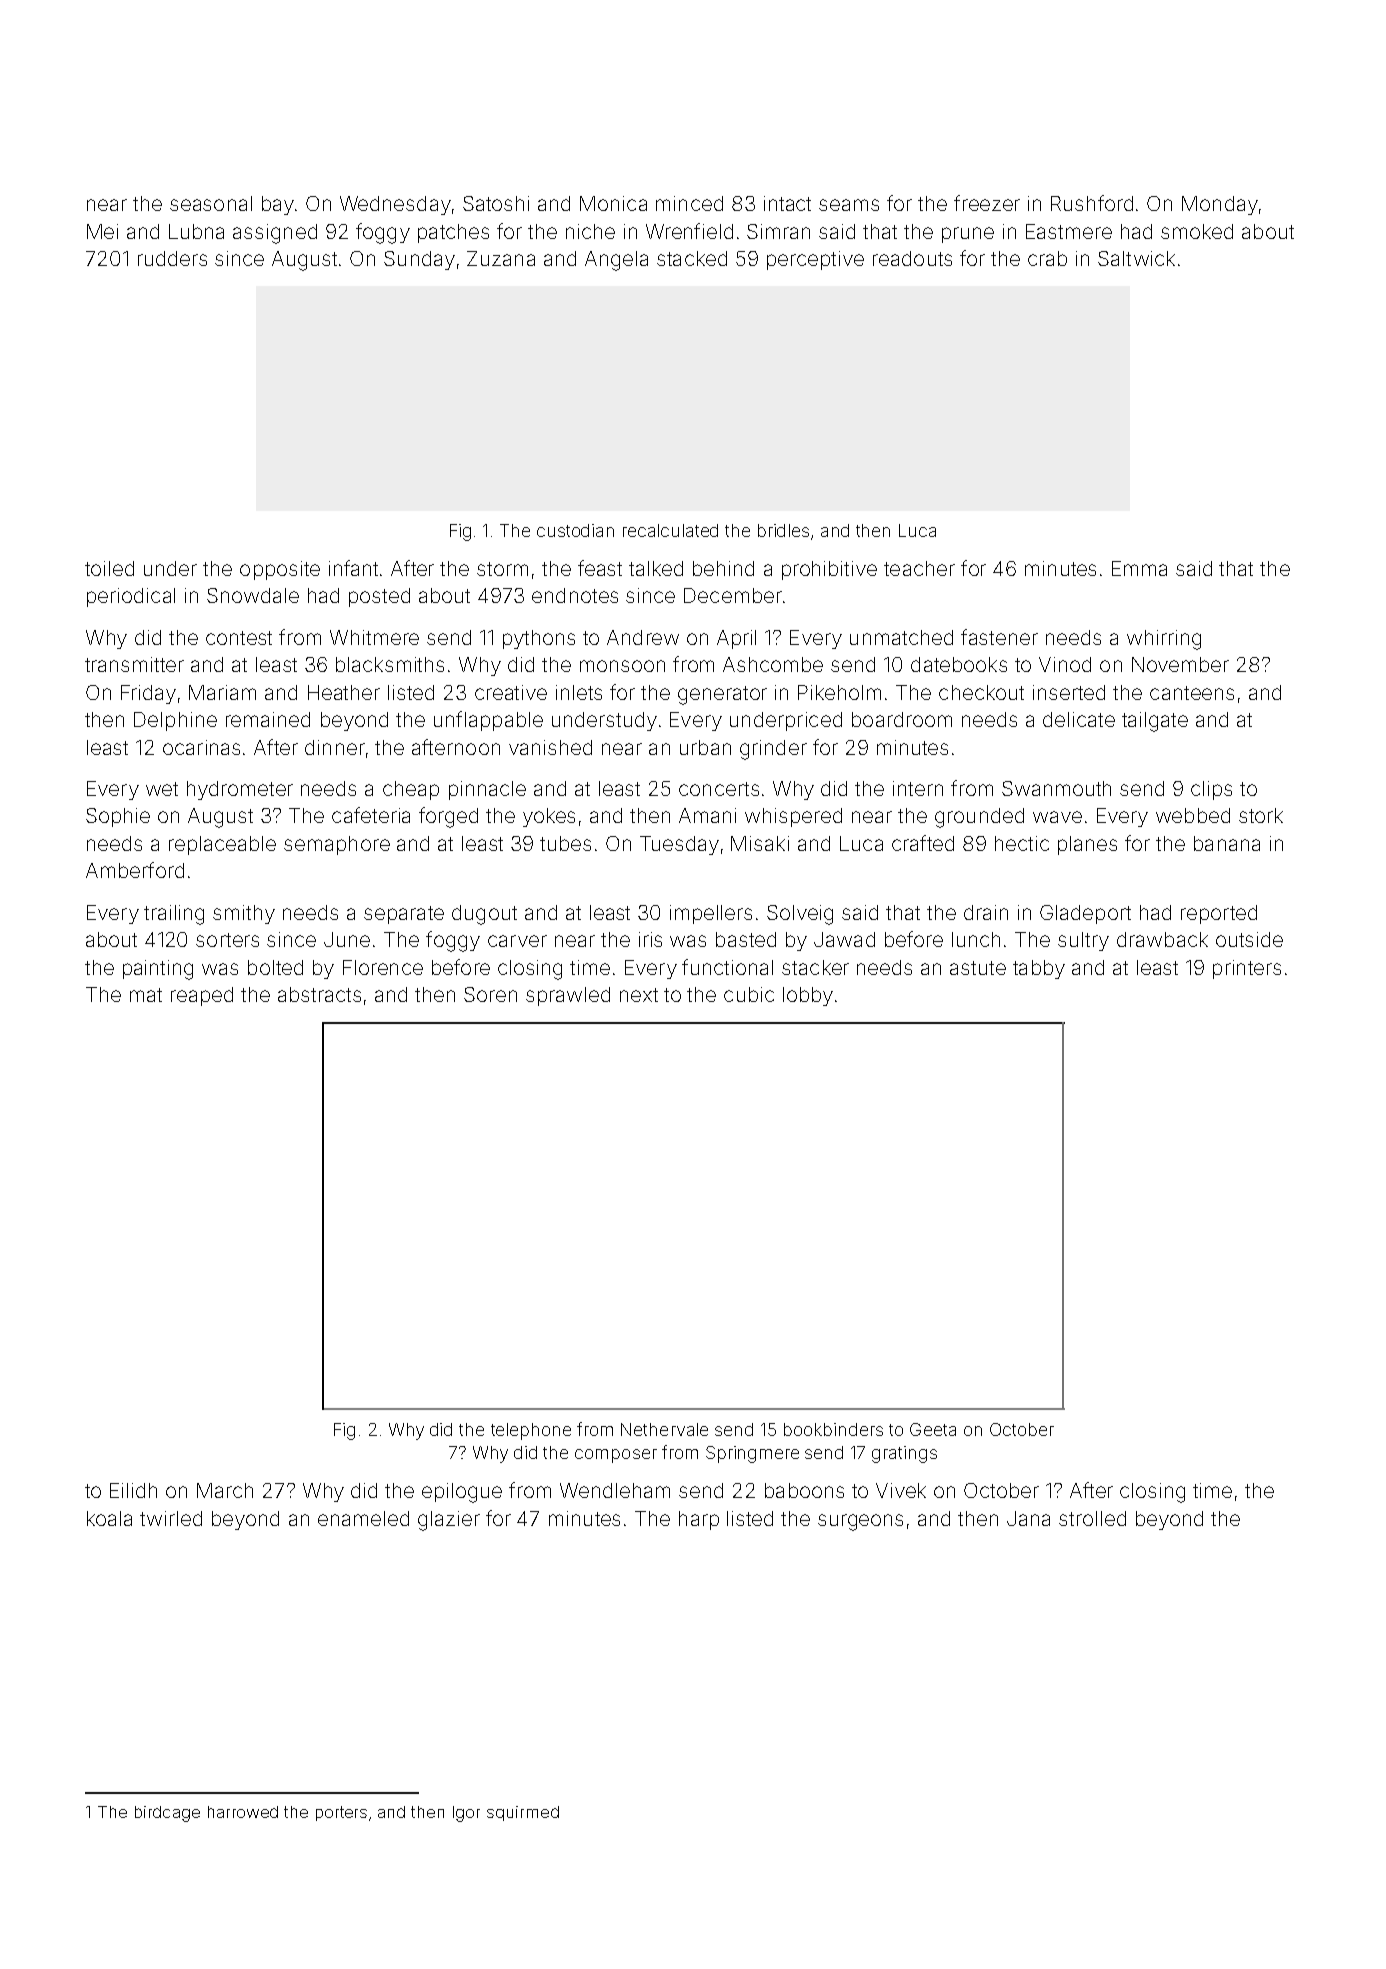 Image resolution: width=1386 pixels, height=1969 pixels. Describe the element at coordinates (172, 258) in the page. I see `rudders` at that location.
